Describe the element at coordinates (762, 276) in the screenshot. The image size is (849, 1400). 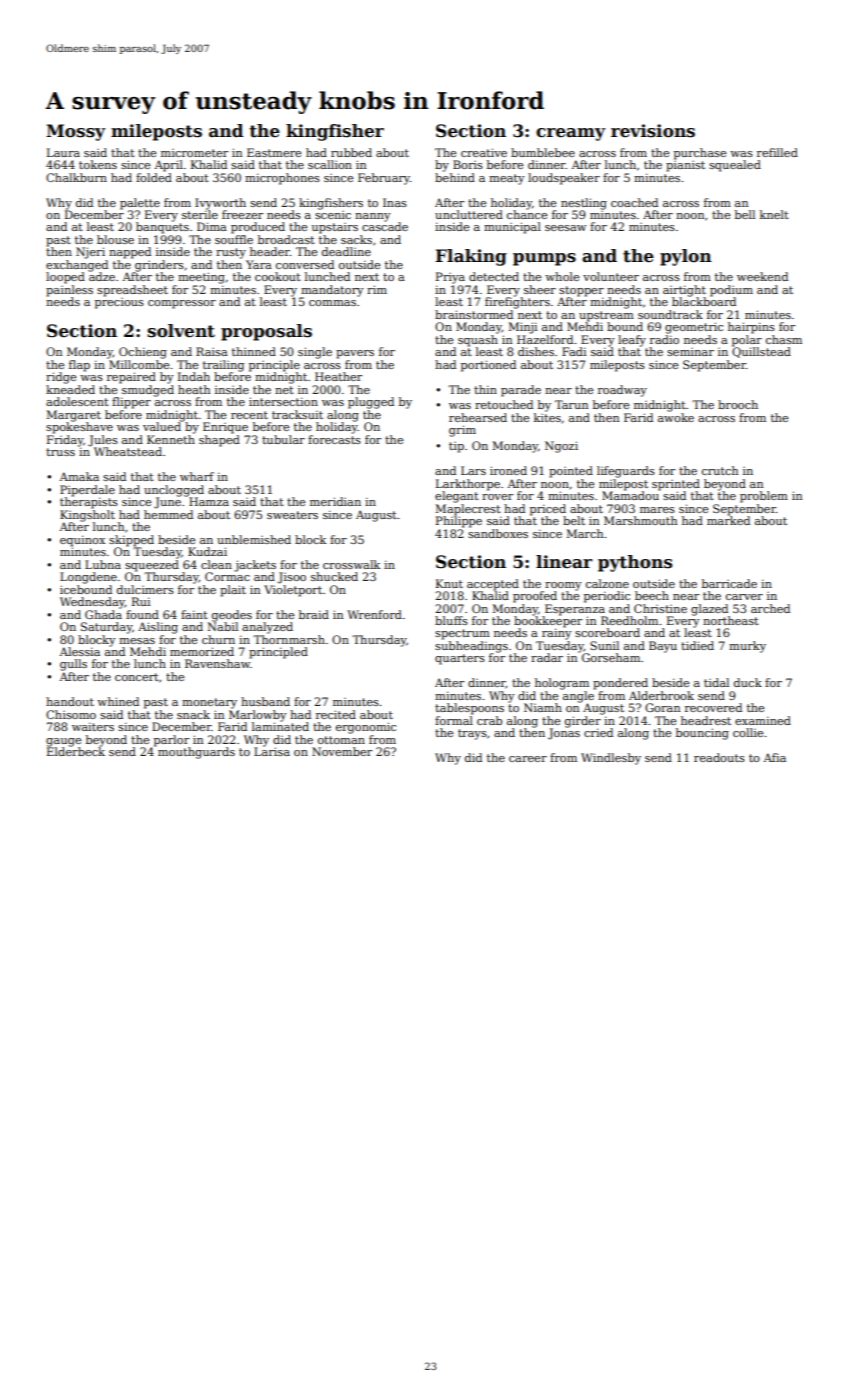
I see `weekend` at that location.
